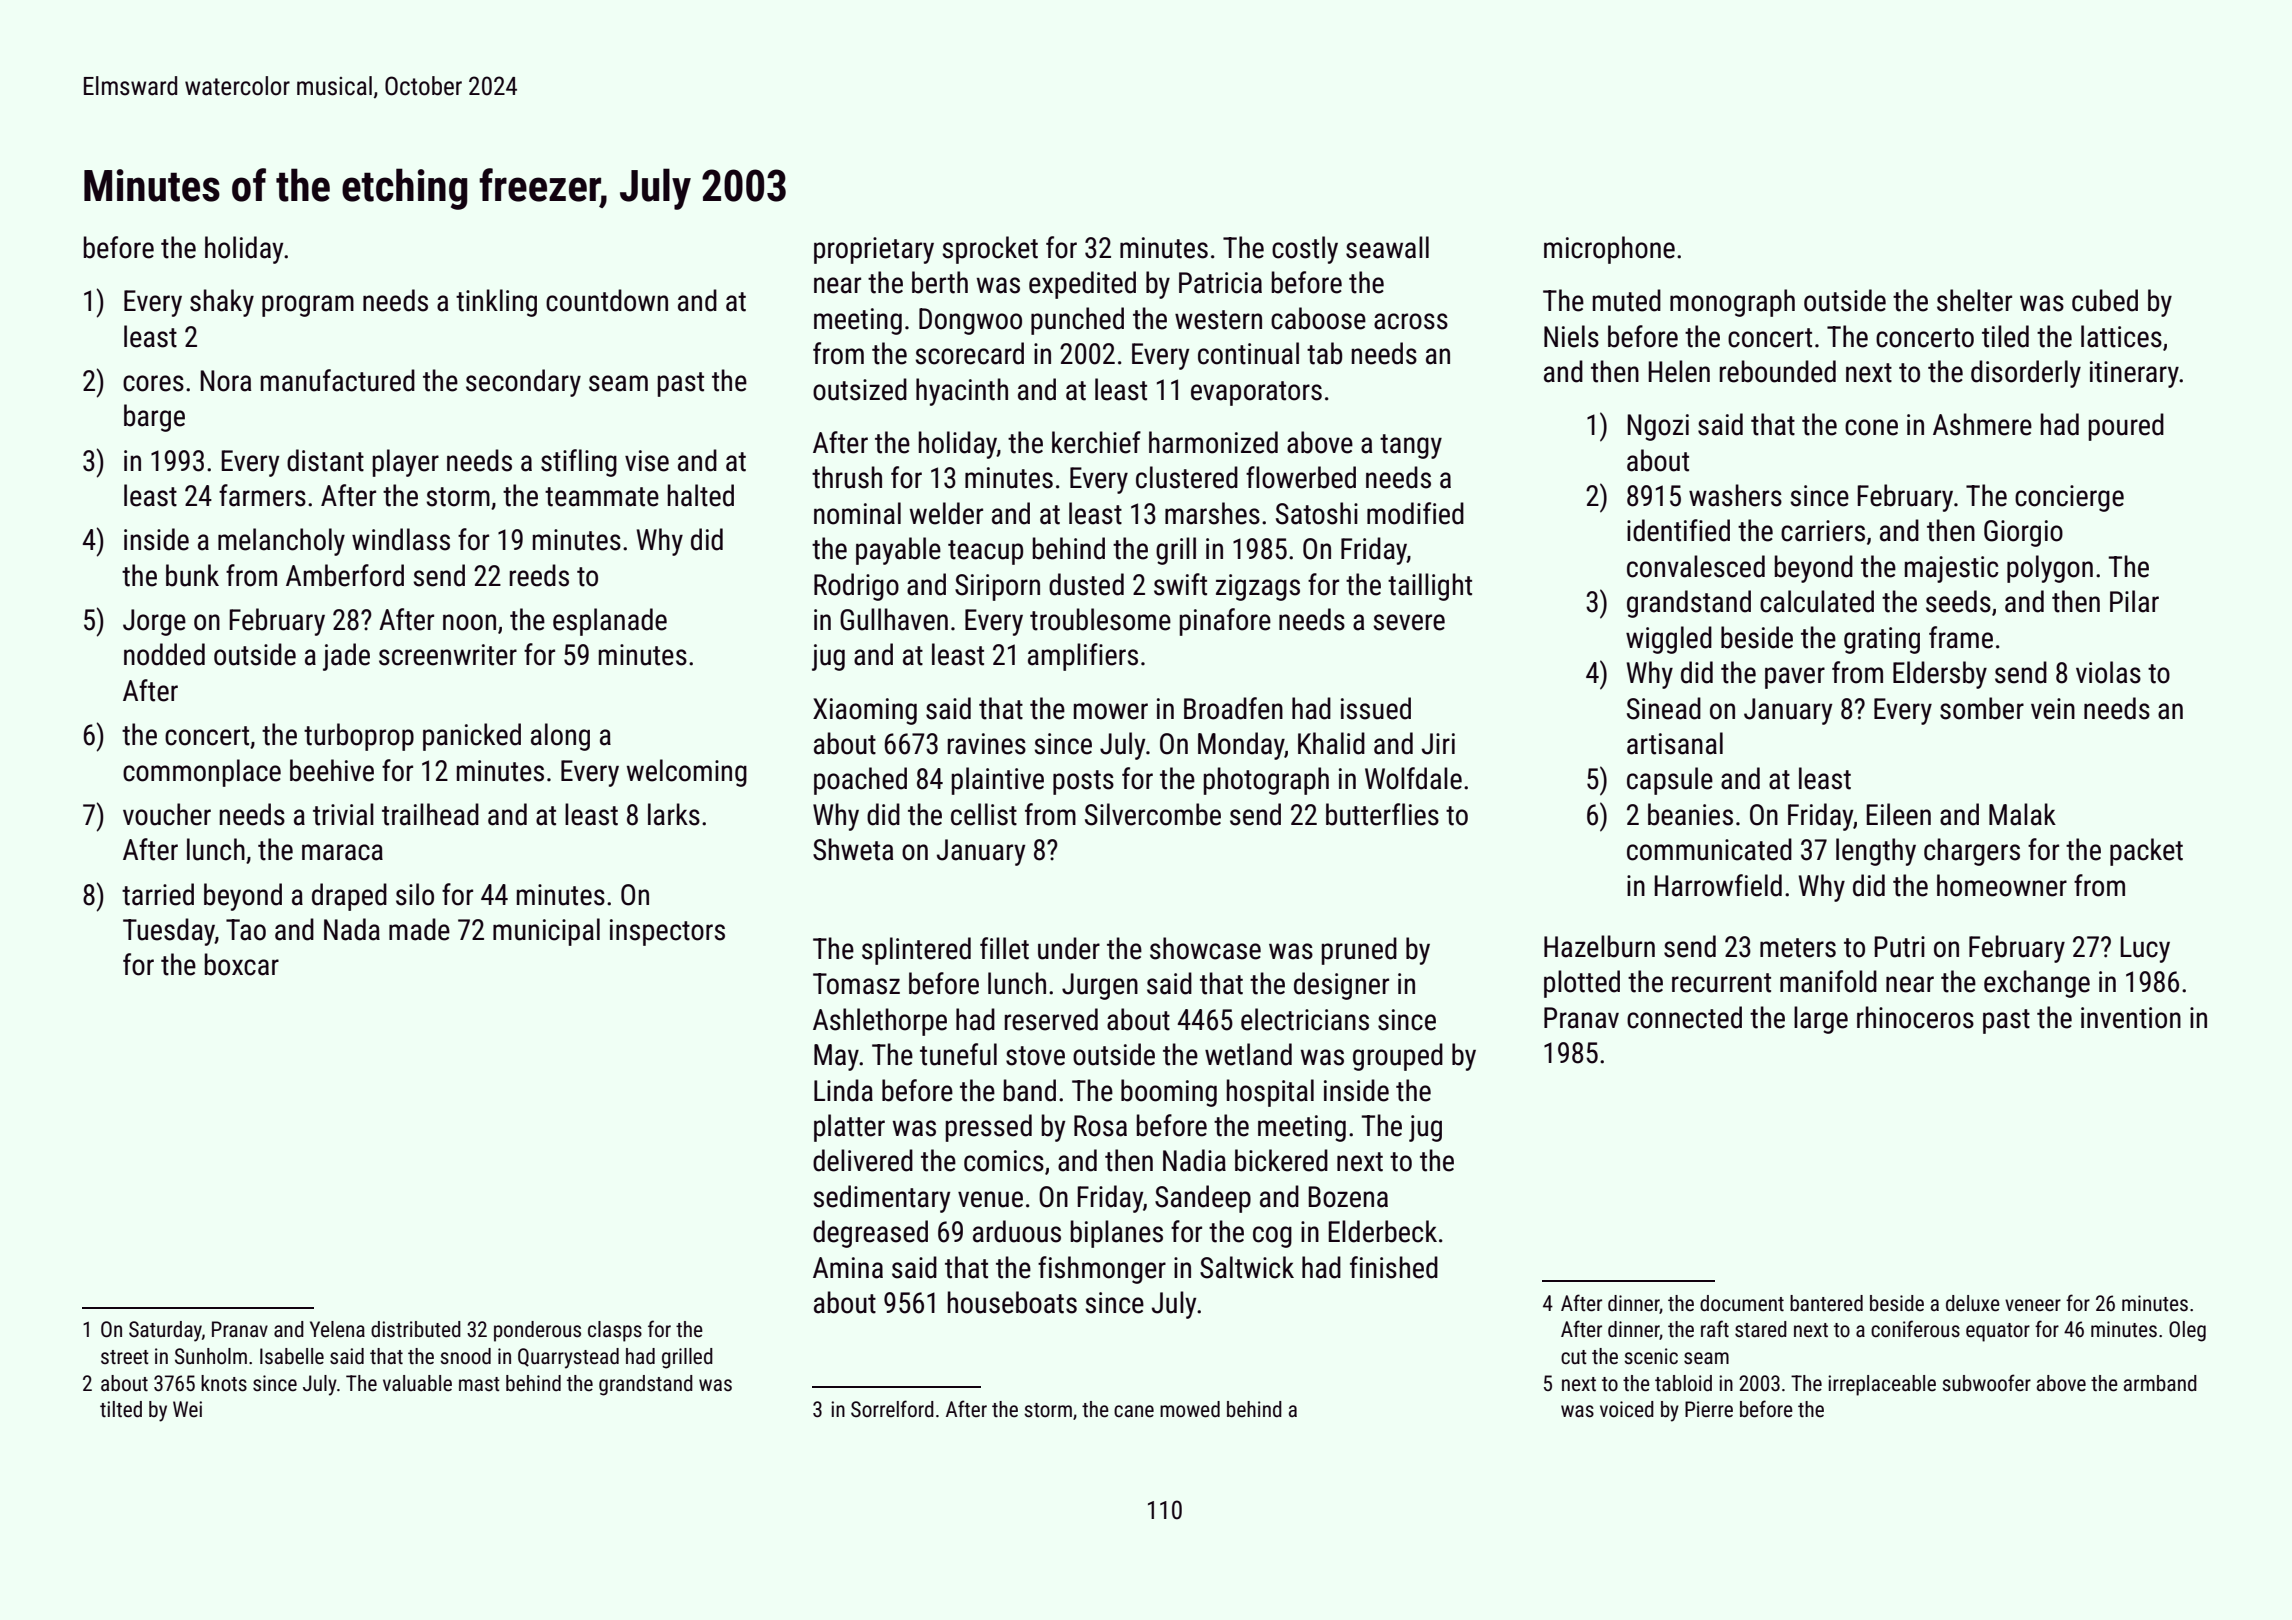 Image resolution: width=2292 pixels, height=1620 pixels. Describe the element at coordinates (860, 389) in the screenshot. I see `outsized` at that location.
